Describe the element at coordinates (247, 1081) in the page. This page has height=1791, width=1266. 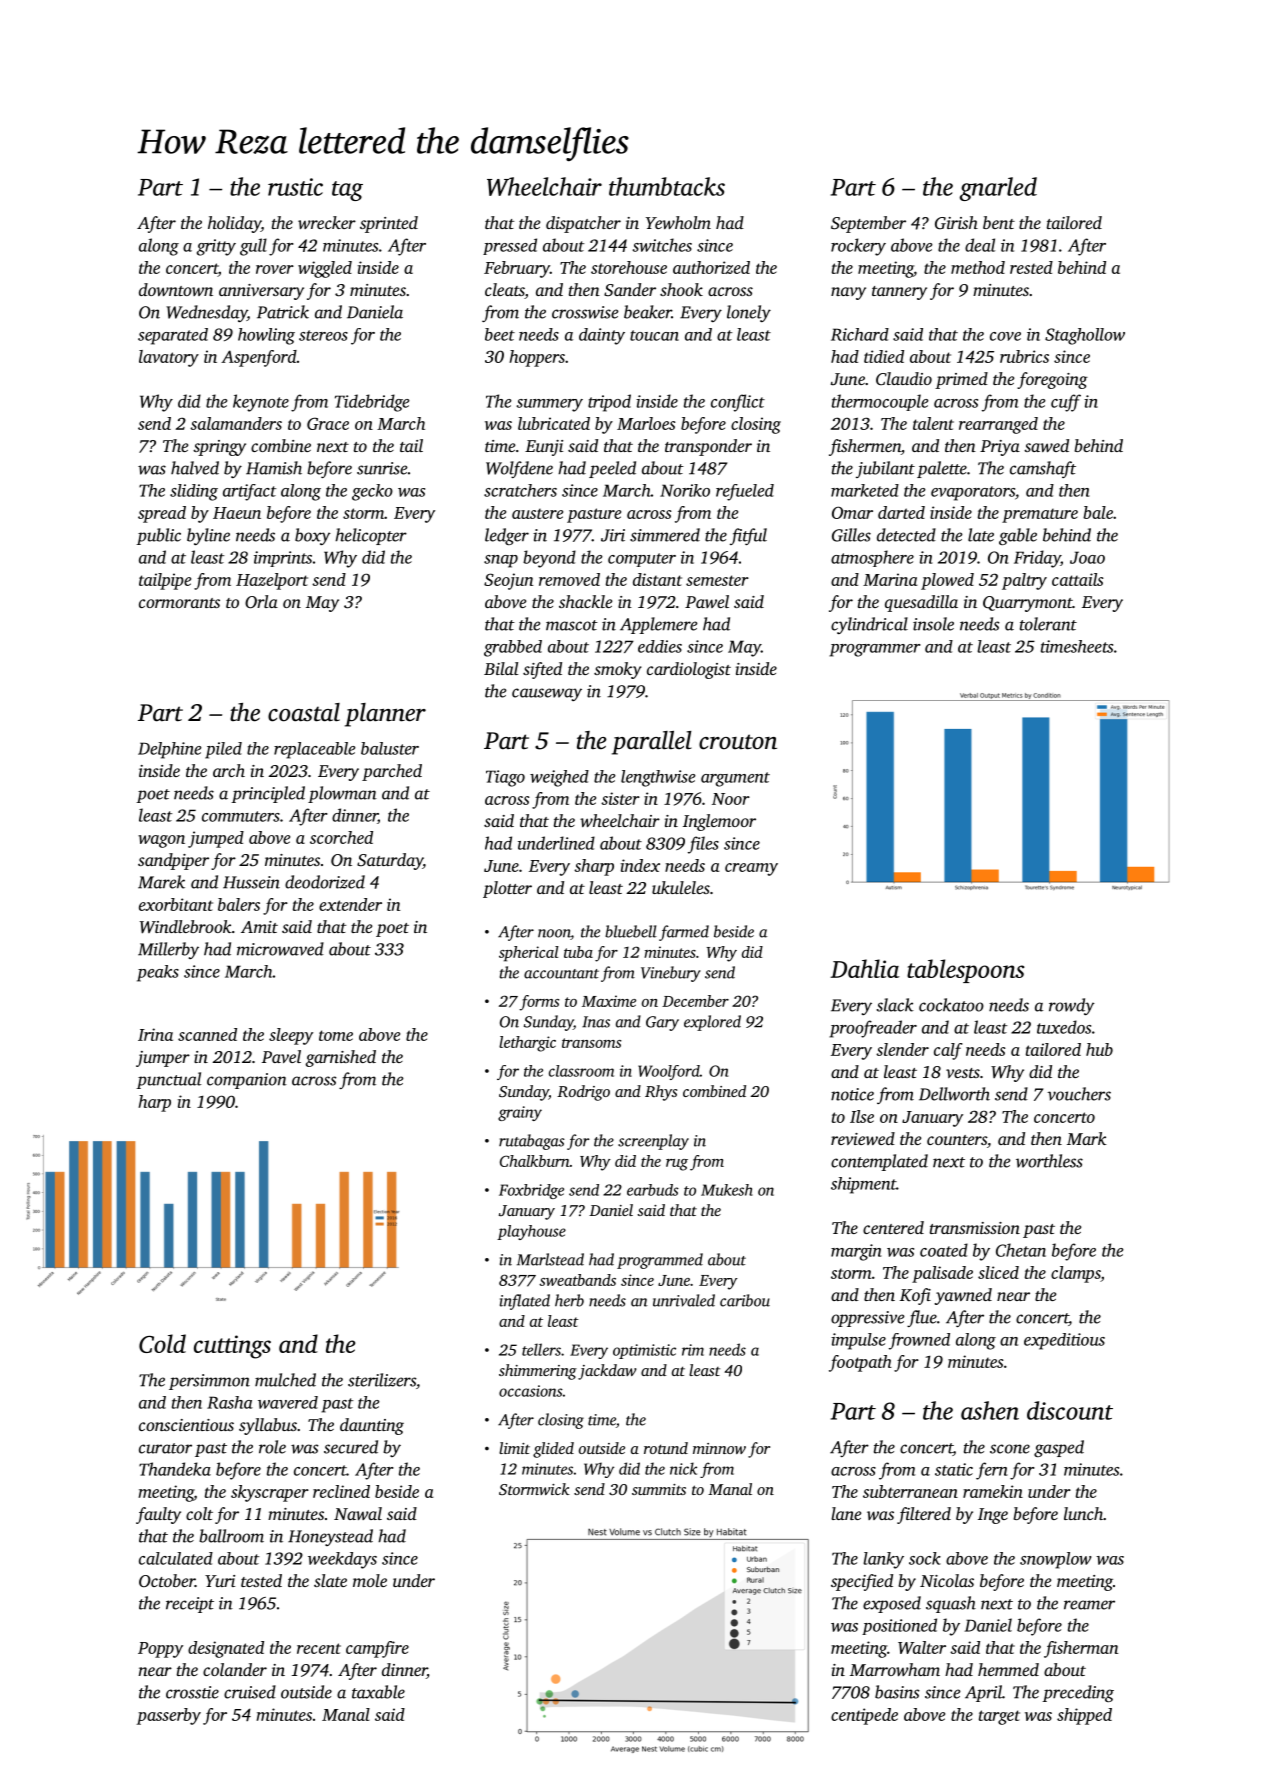
I see `companion` at that location.
